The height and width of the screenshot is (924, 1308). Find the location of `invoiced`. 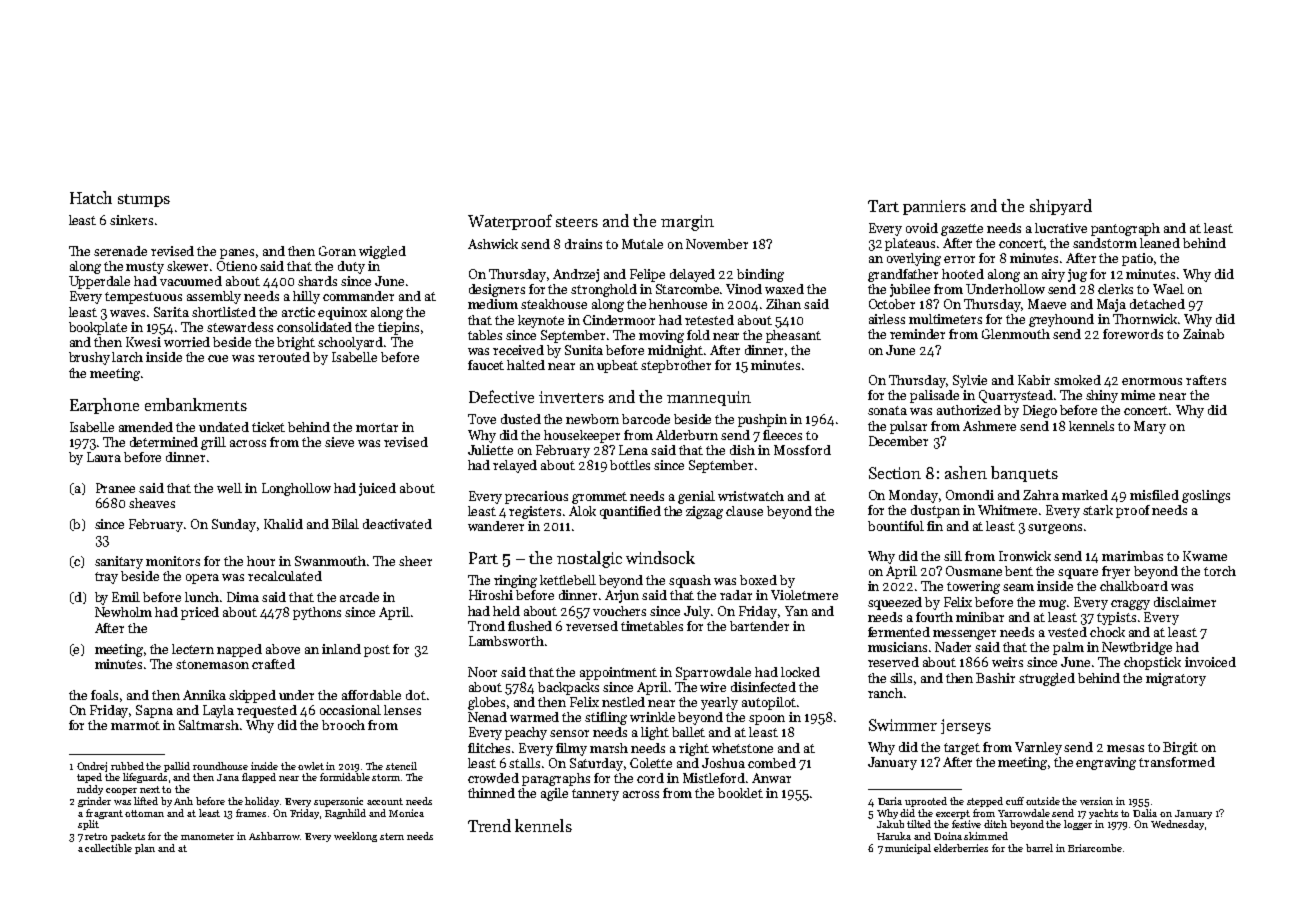

invoiced is located at coordinates (1210, 662).
